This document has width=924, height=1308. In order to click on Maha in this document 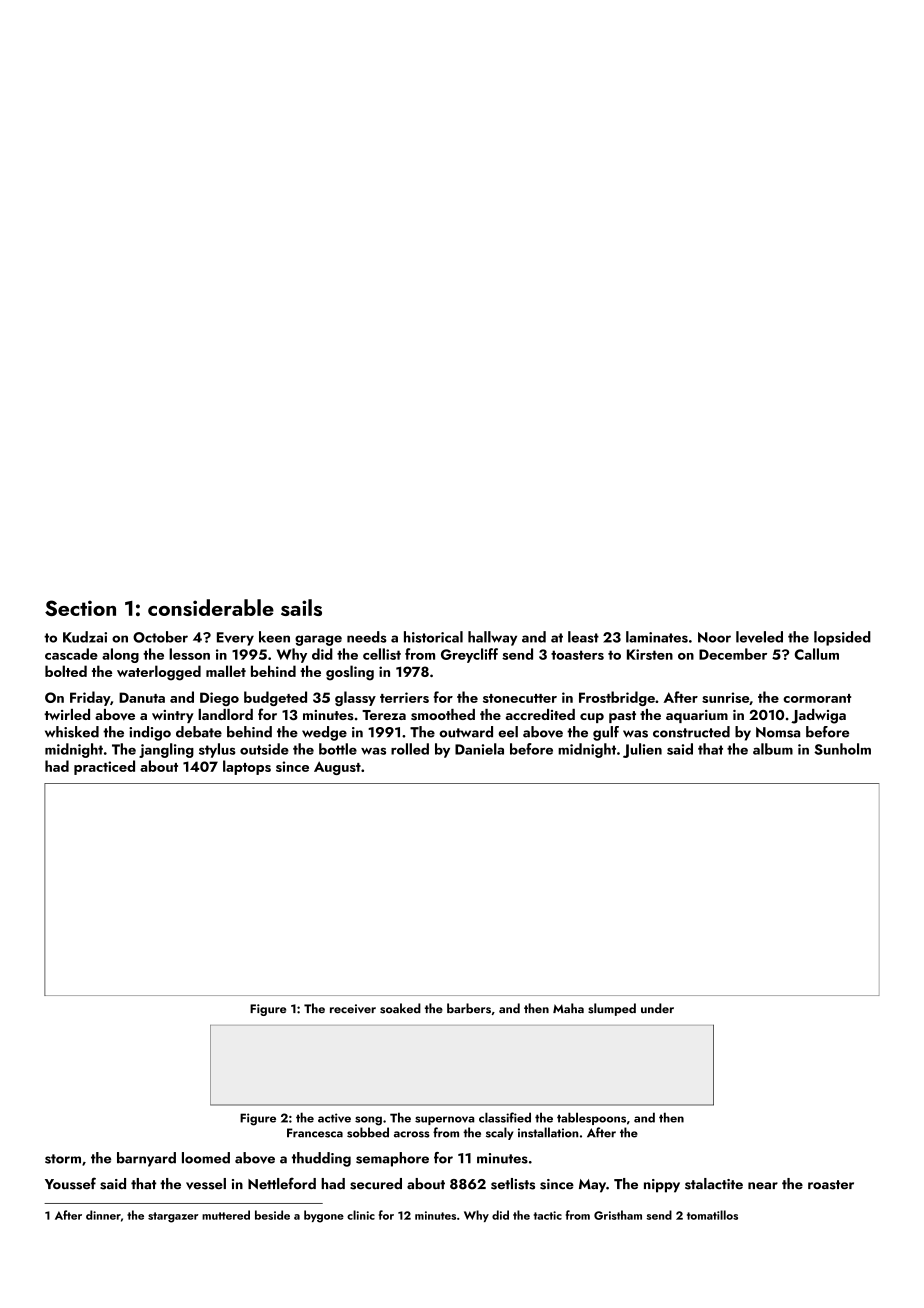, I will do `click(568, 1008)`.
